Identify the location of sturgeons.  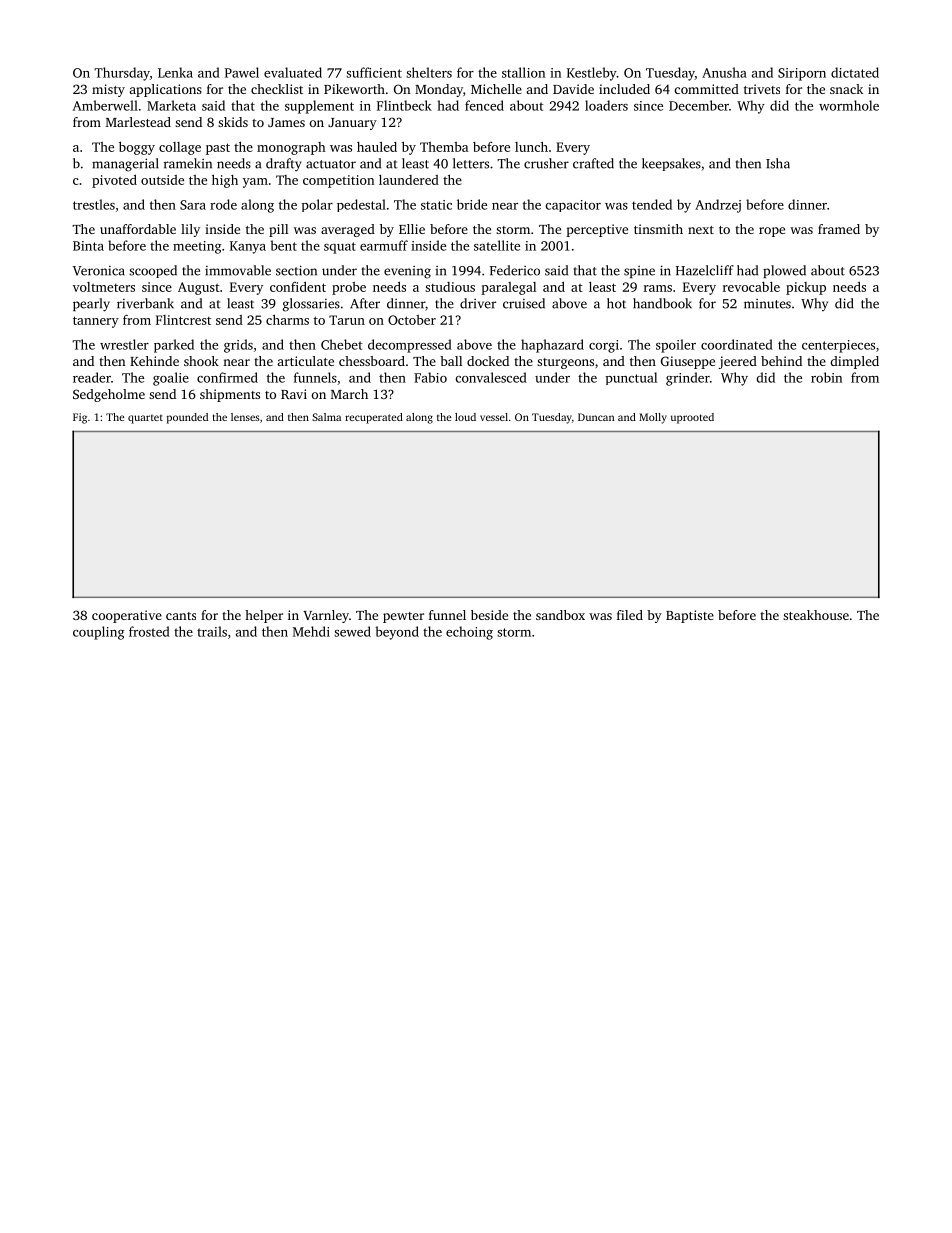
(565, 363).
